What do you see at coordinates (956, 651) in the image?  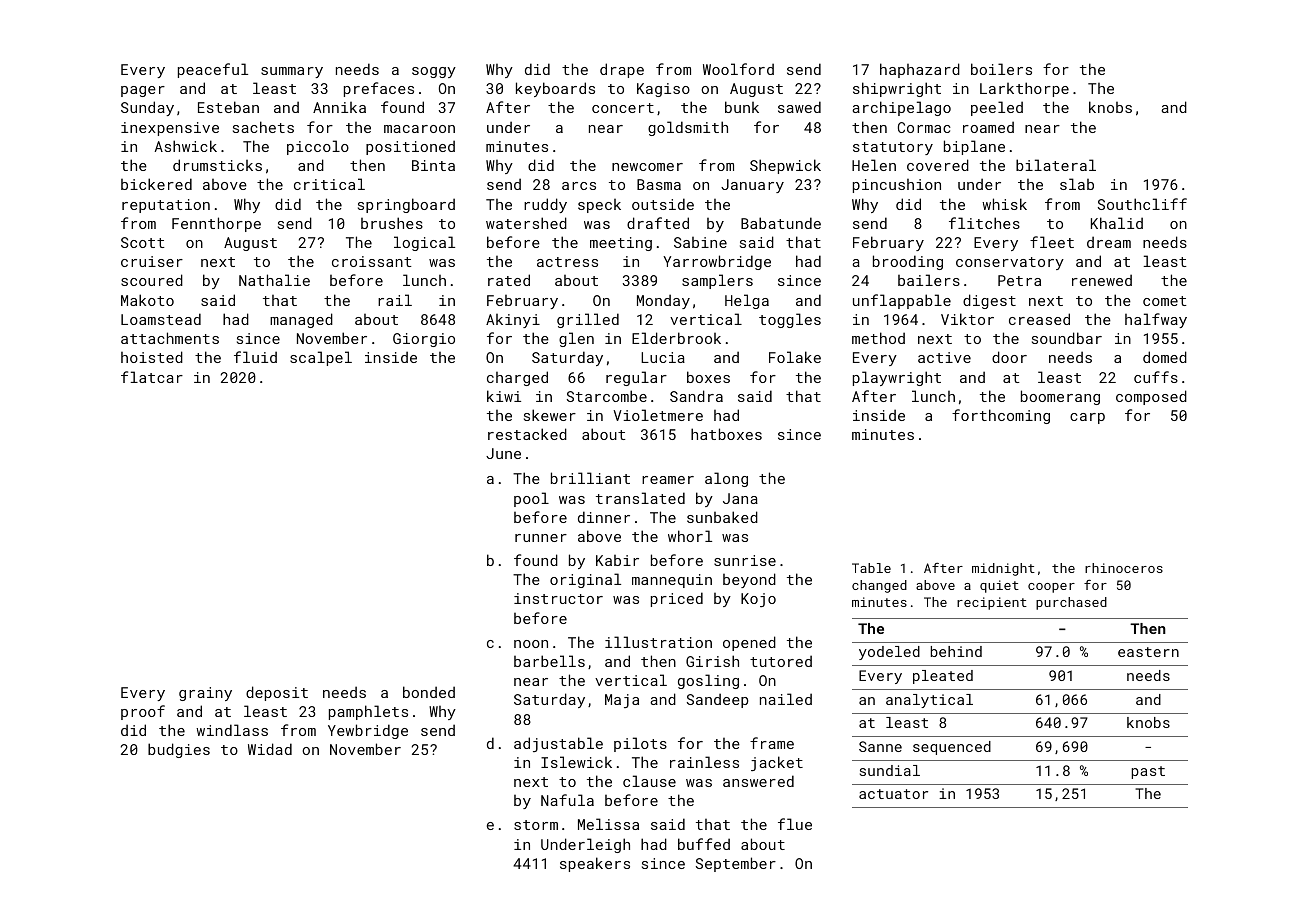 I see `behind` at bounding box center [956, 651].
